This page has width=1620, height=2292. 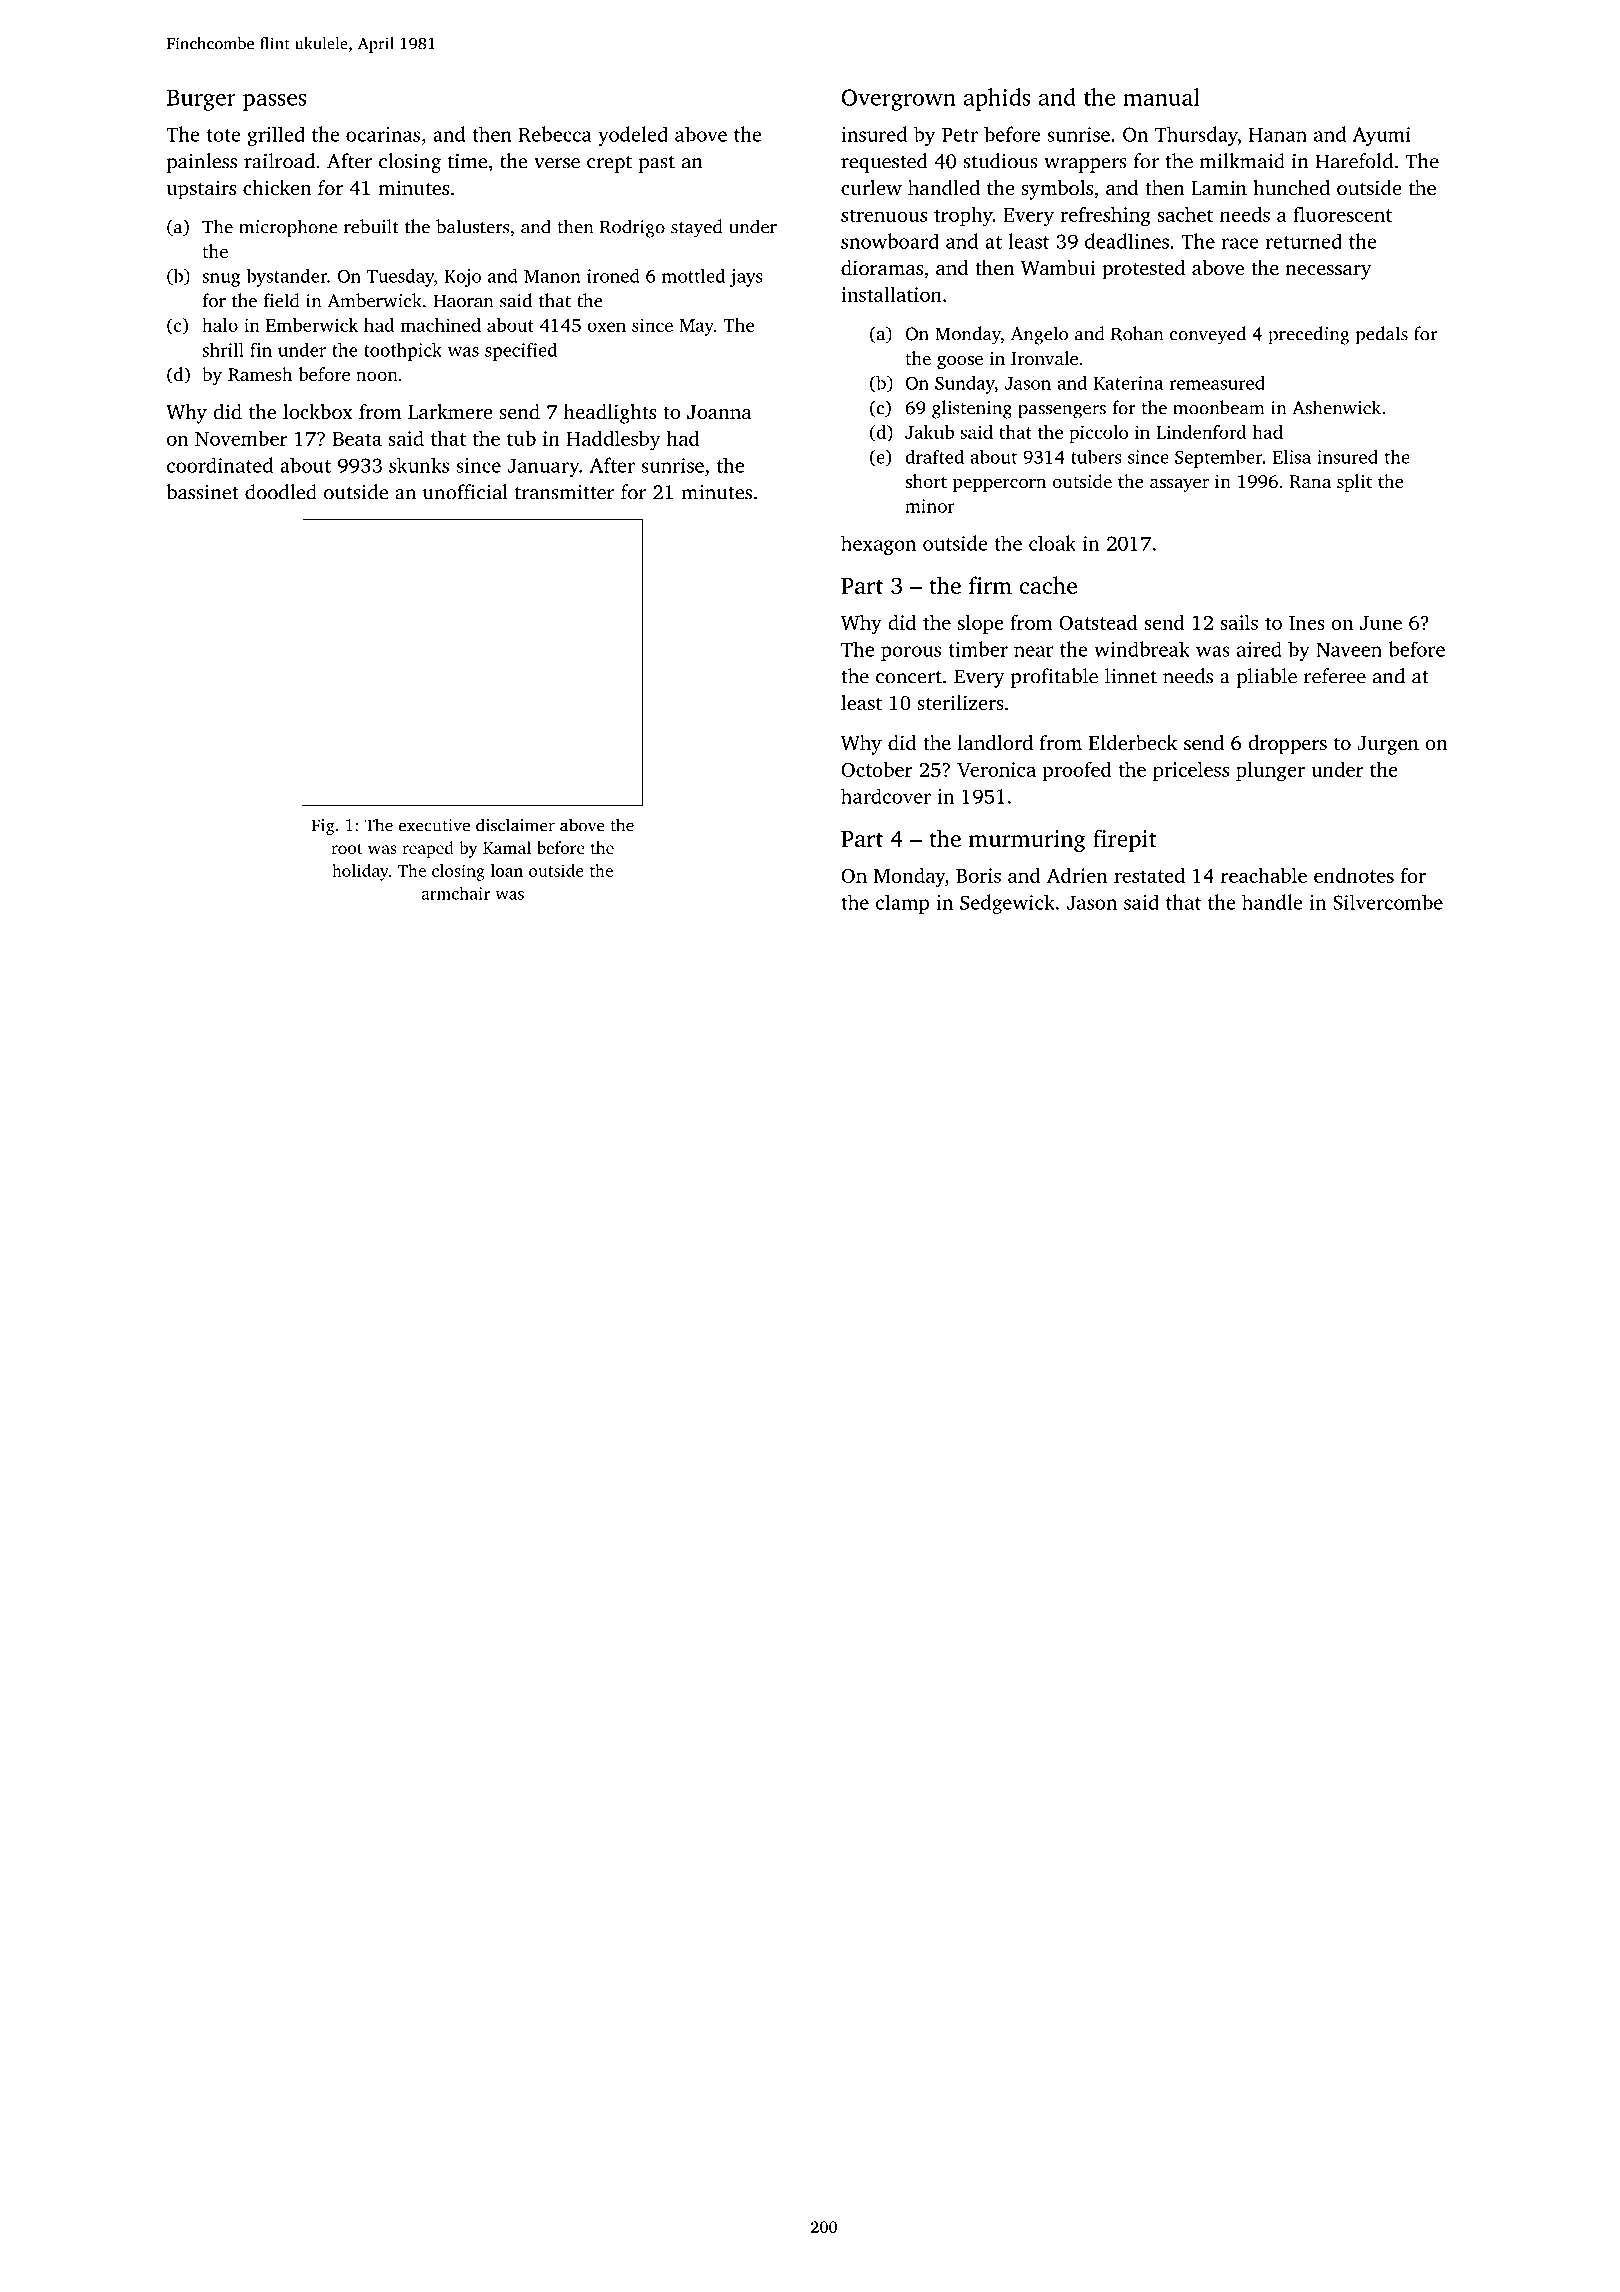 What do you see at coordinates (1000, 161) in the page?
I see `studious` at bounding box center [1000, 161].
